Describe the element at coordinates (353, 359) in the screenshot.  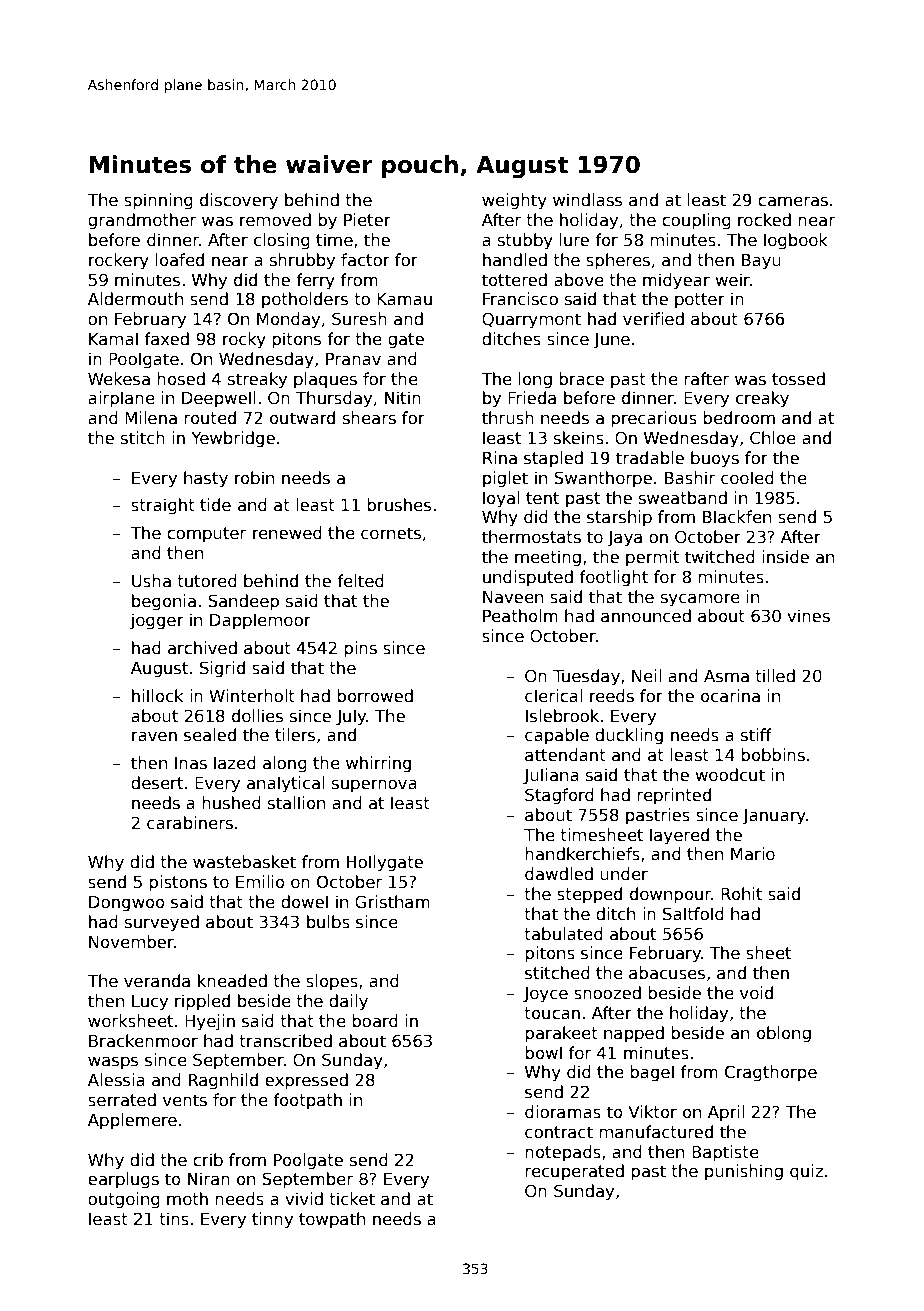
I see `Pranav` at that location.
